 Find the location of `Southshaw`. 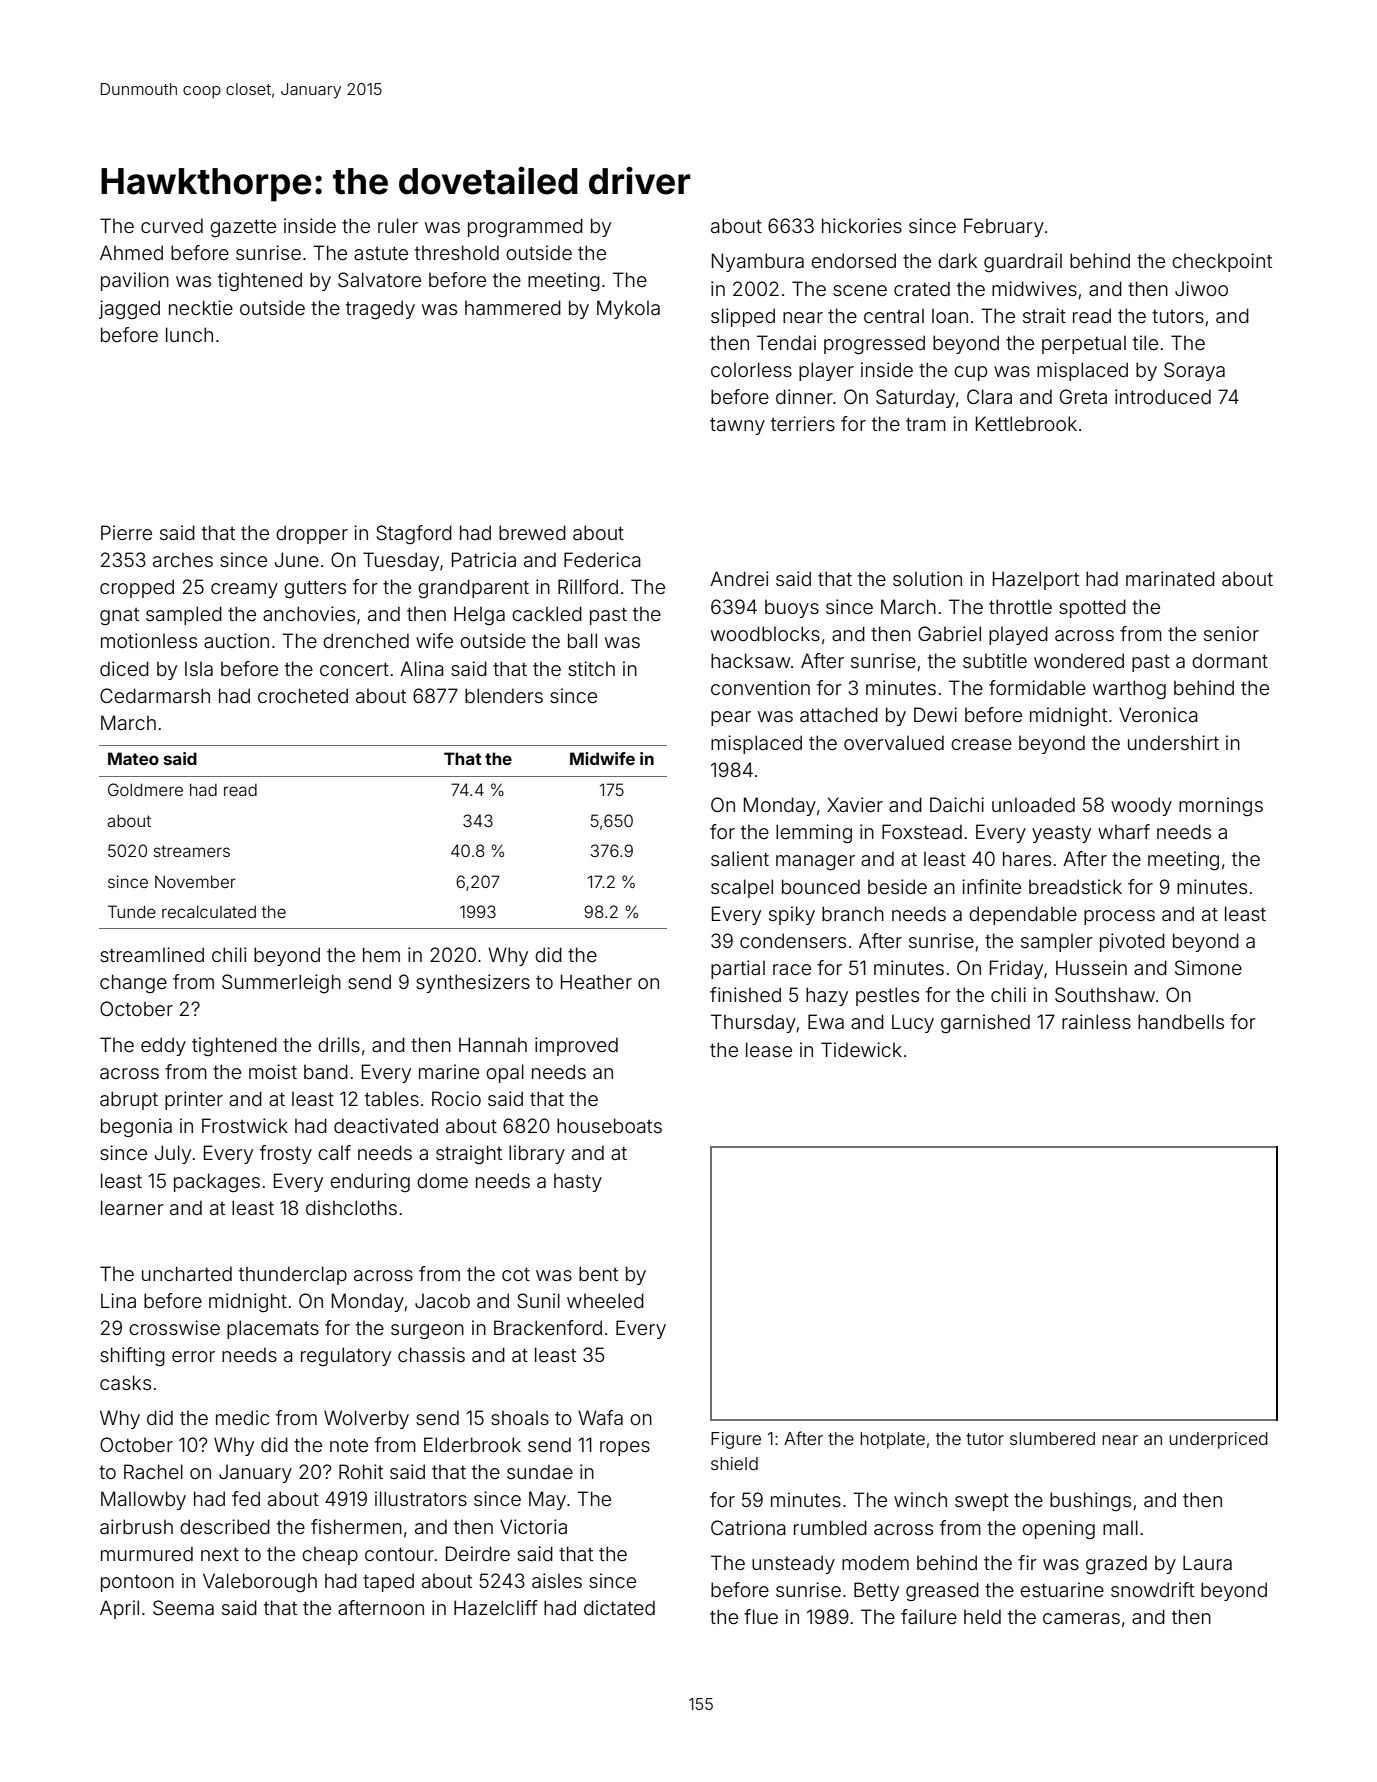

Southshaw is located at coordinates (1105, 994).
